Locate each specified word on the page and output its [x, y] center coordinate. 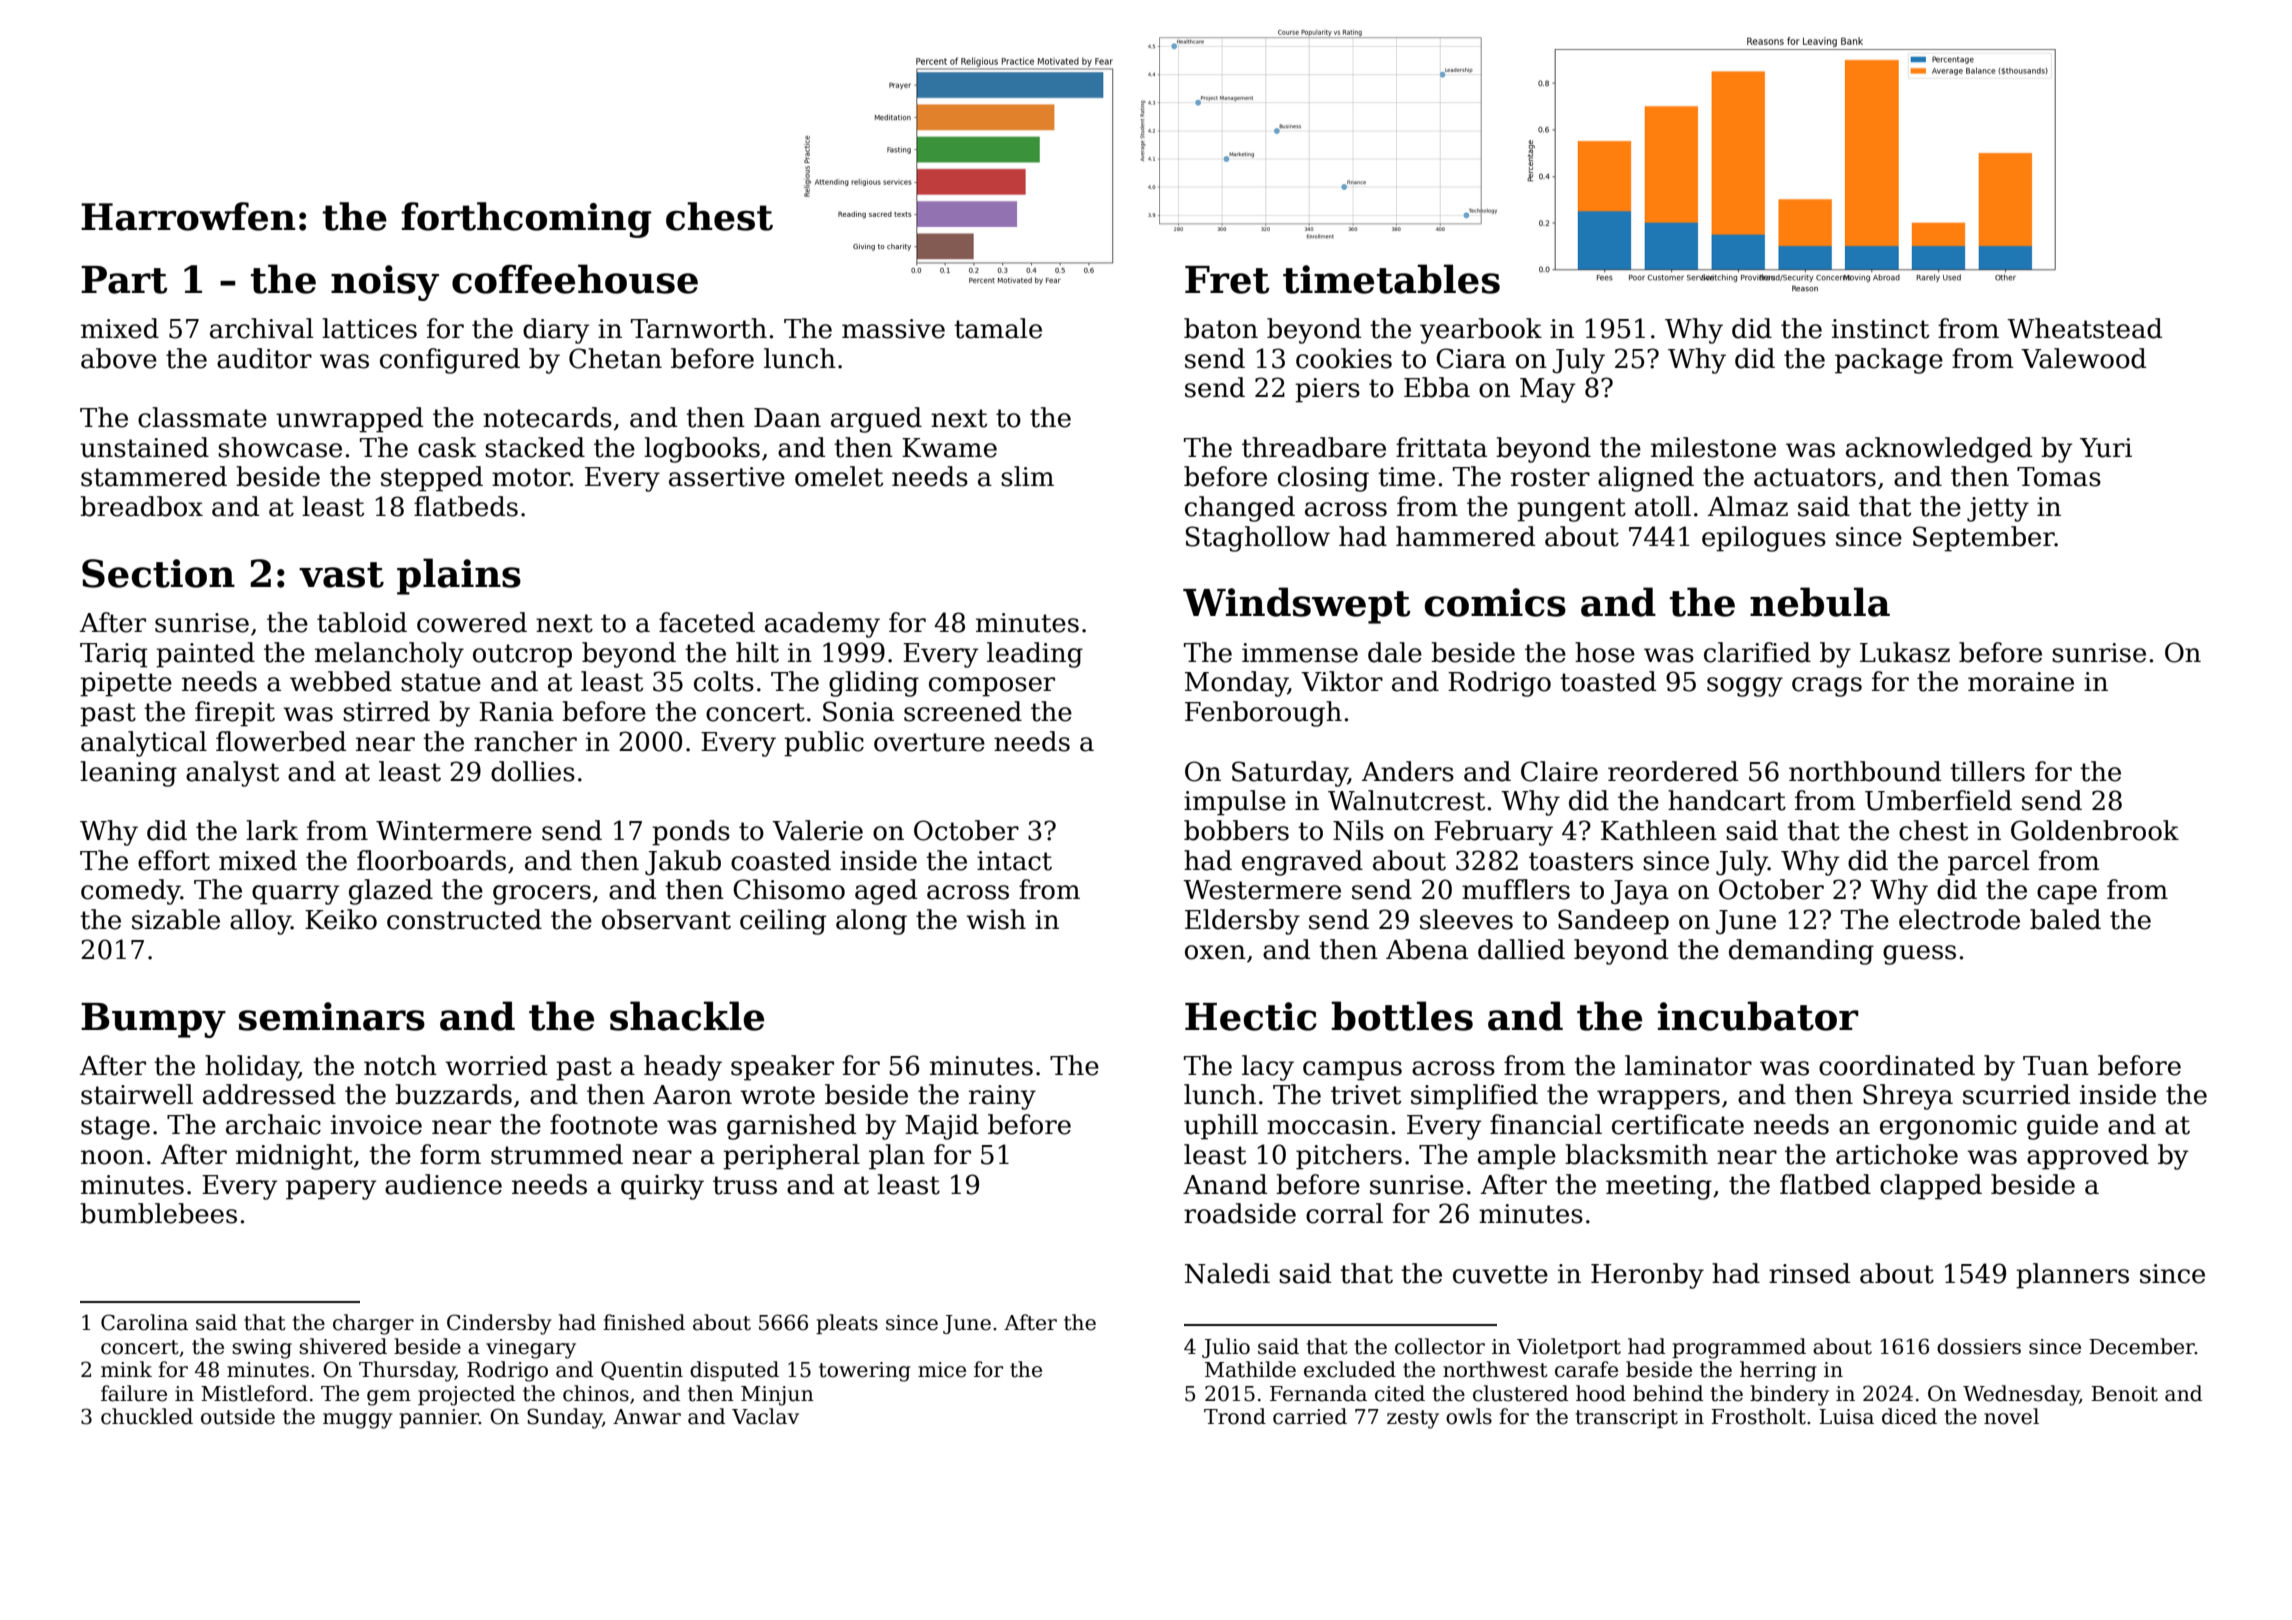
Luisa [1846, 1417]
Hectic [1251, 1016]
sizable [176, 919]
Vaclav [765, 1416]
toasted [1608, 681]
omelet [839, 476]
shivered [343, 1346]
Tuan [2056, 1066]
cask [447, 447]
